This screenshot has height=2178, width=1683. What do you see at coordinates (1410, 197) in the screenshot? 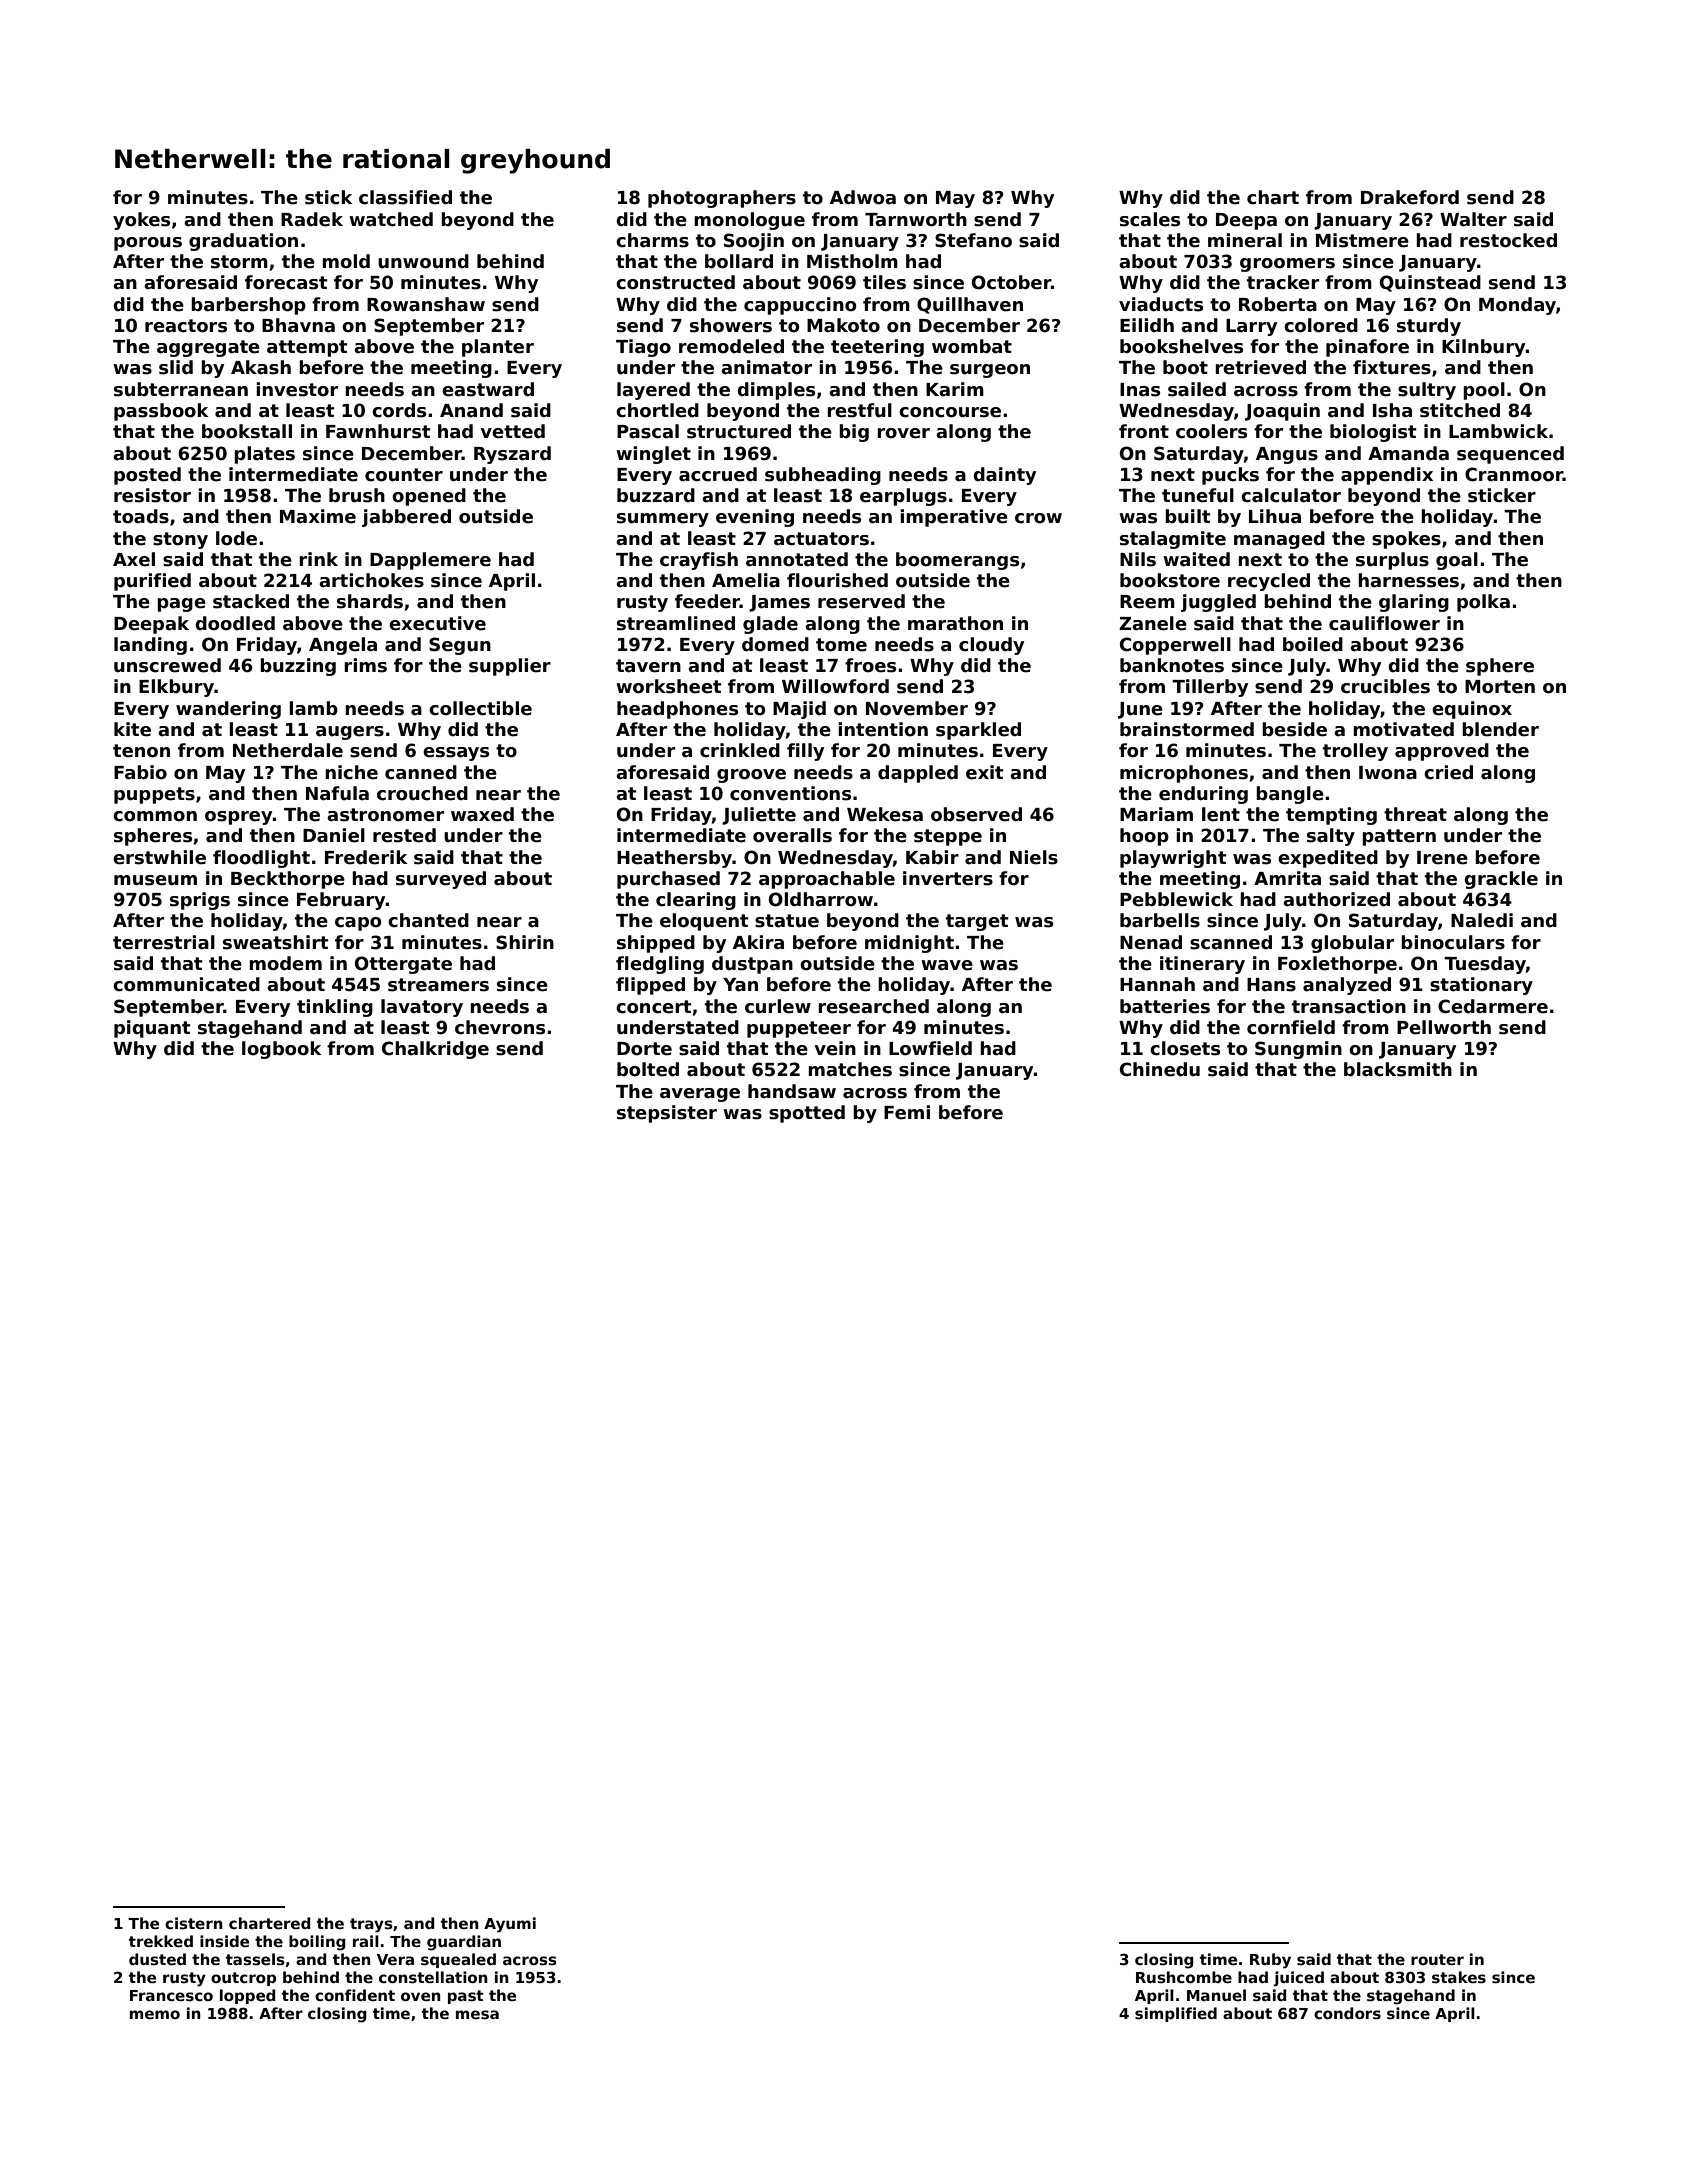
I see `Drakeford` at bounding box center [1410, 197].
